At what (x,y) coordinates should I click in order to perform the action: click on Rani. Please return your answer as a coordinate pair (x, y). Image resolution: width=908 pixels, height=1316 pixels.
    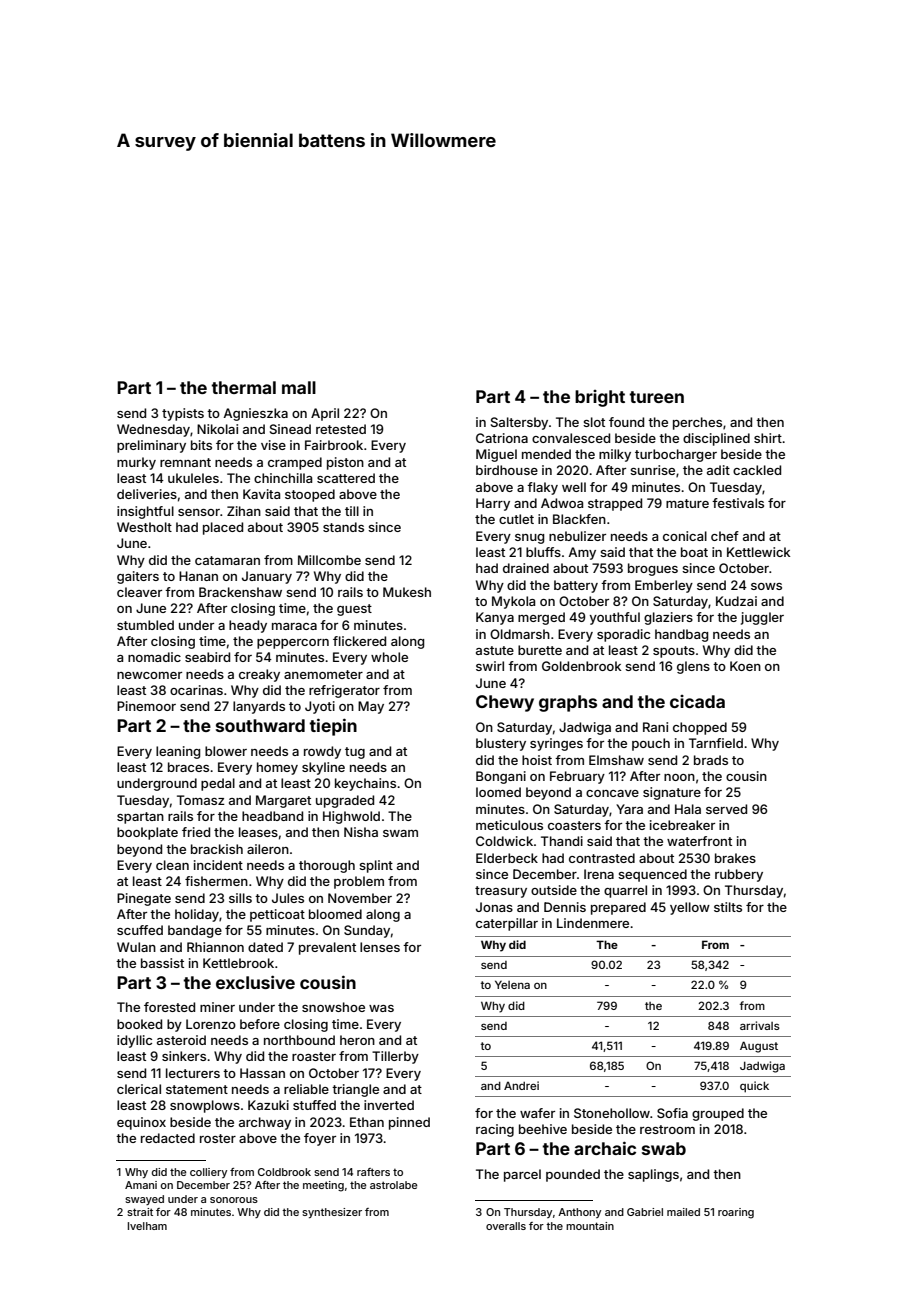
    Looking at the image, I should click on (655, 727).
